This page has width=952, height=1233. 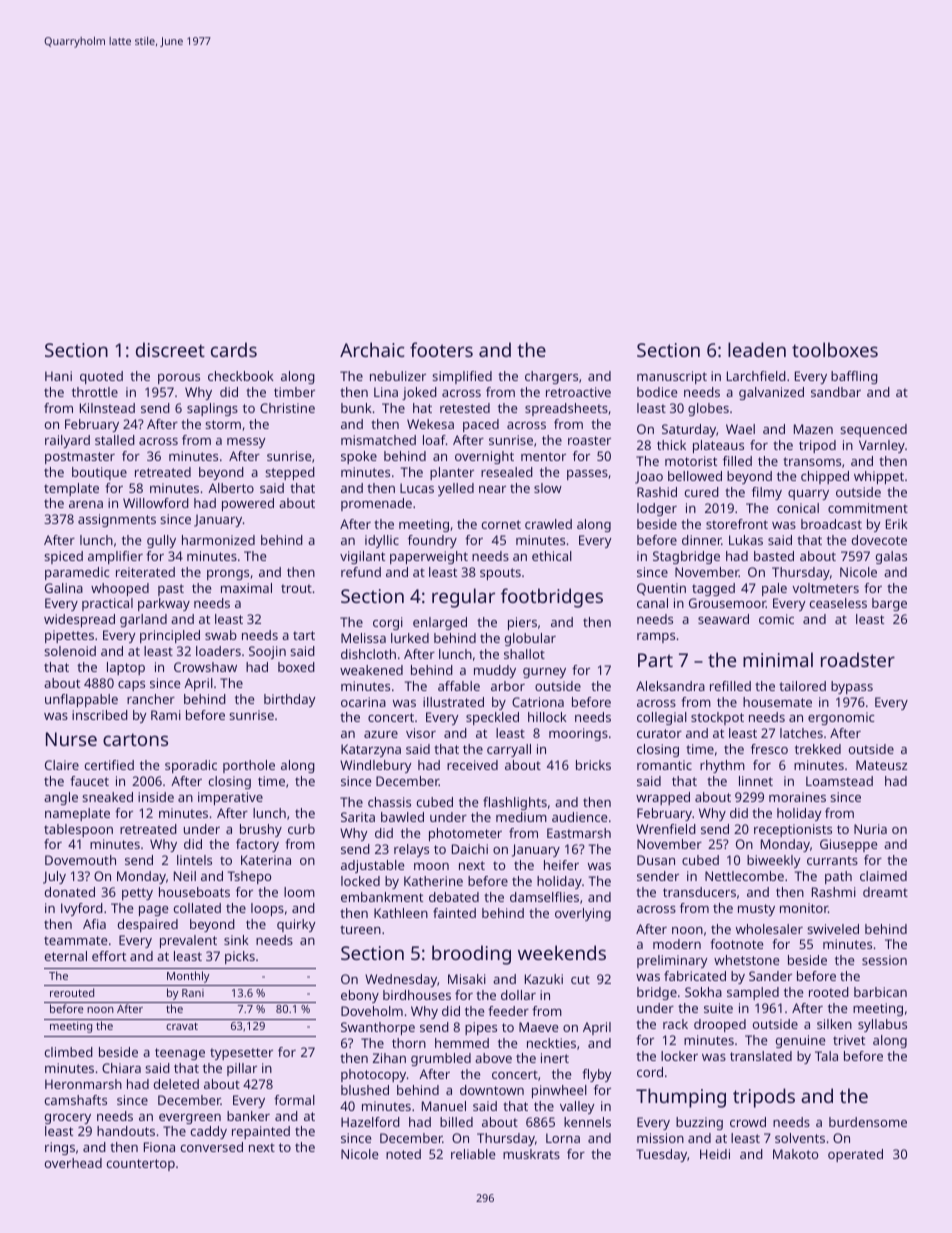 I want to click on overhead, so click(x=73, y=1163).
